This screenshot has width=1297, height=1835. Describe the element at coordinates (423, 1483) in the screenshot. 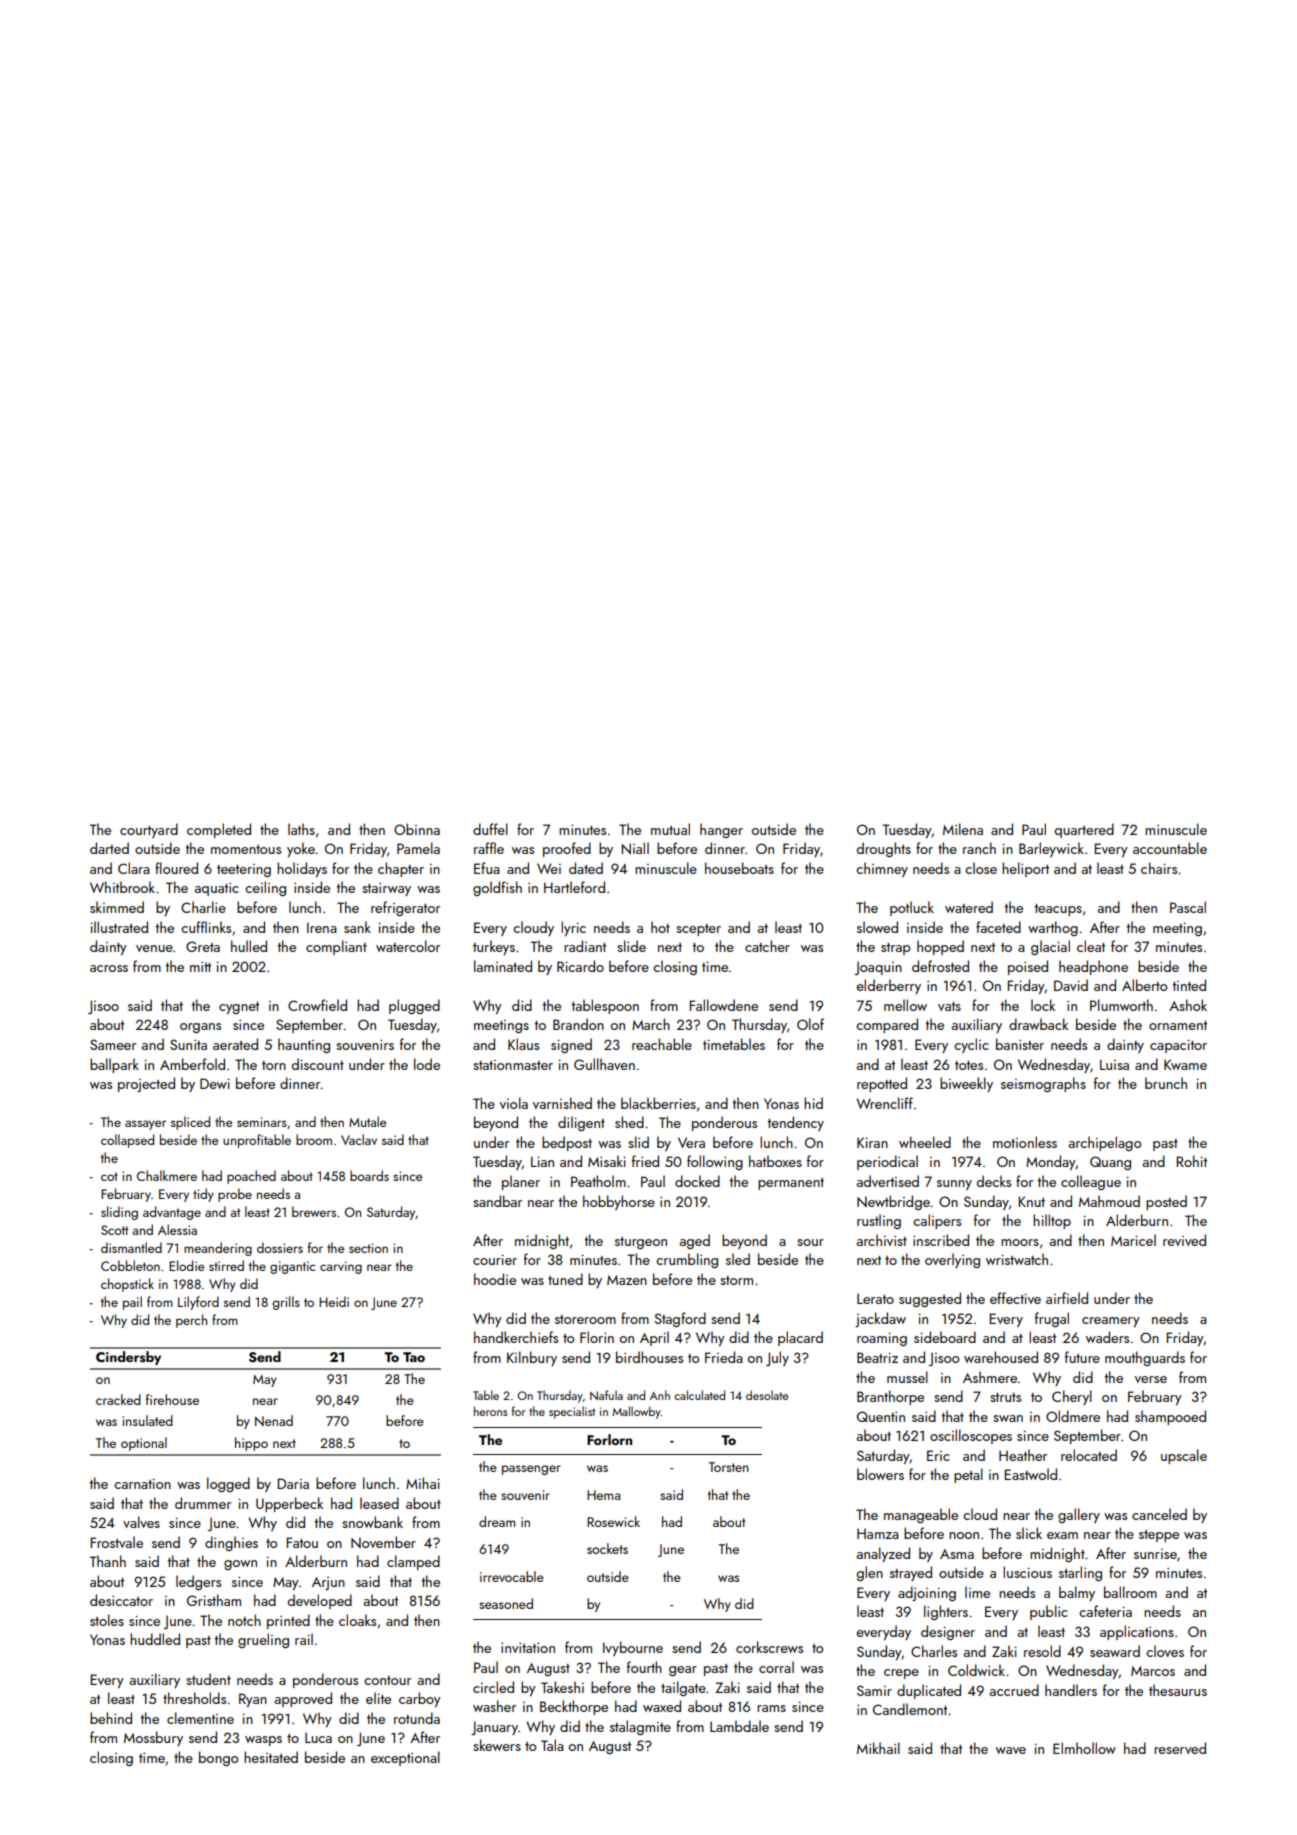

I see `Mihai` at that location.
